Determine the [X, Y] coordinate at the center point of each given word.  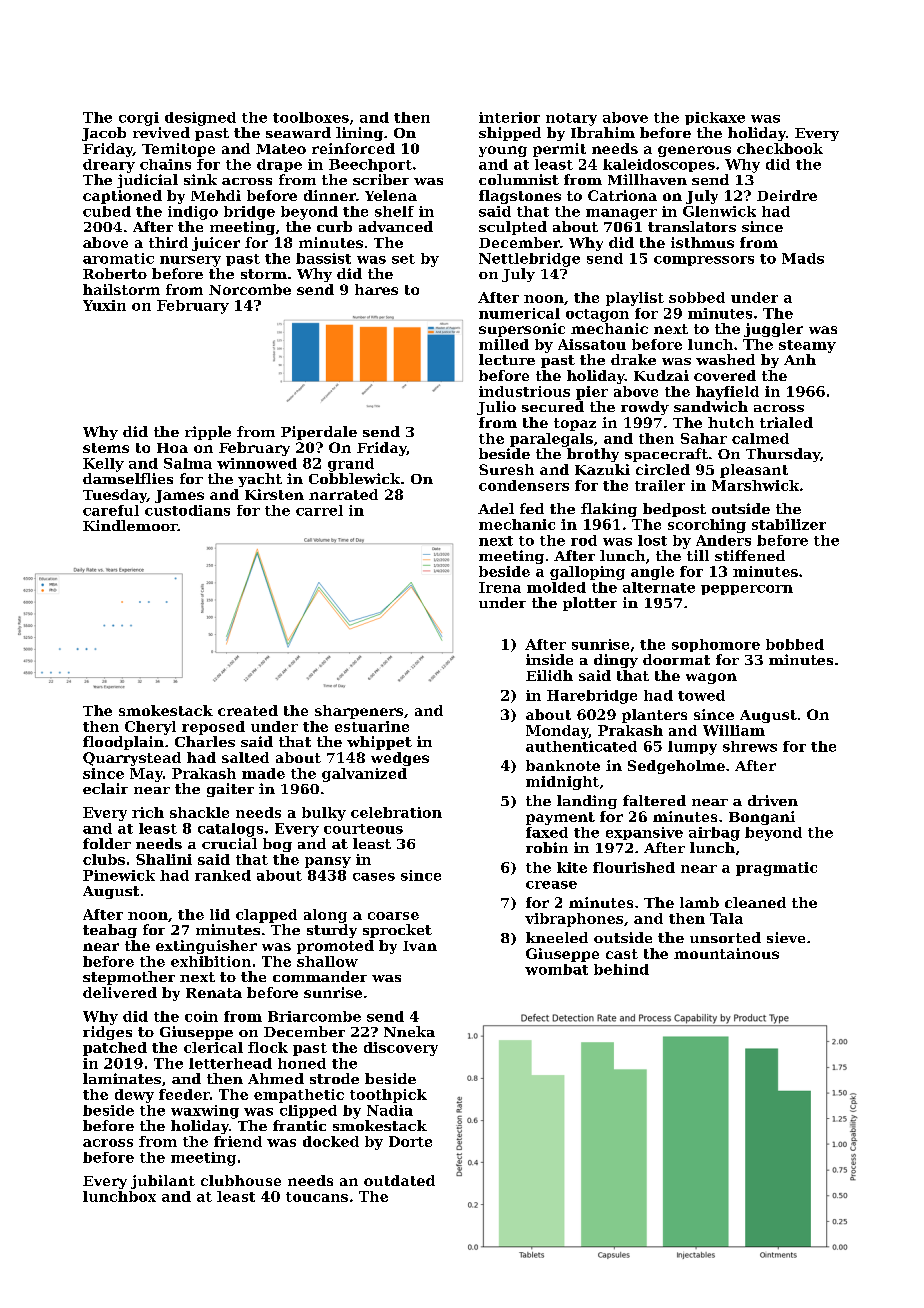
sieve [786, 937]
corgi [139, 119]
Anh [800, 359]
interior [509, 117]
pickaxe [715, 118]
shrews [750, 746]
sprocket [397, 931]
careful [111, 510]
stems [106, 448]
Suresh [506, 469]
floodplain [123, 743]
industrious [524, 391]
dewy [134, 1096]
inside [549, 659]
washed [725, 359]
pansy [328, 862]
